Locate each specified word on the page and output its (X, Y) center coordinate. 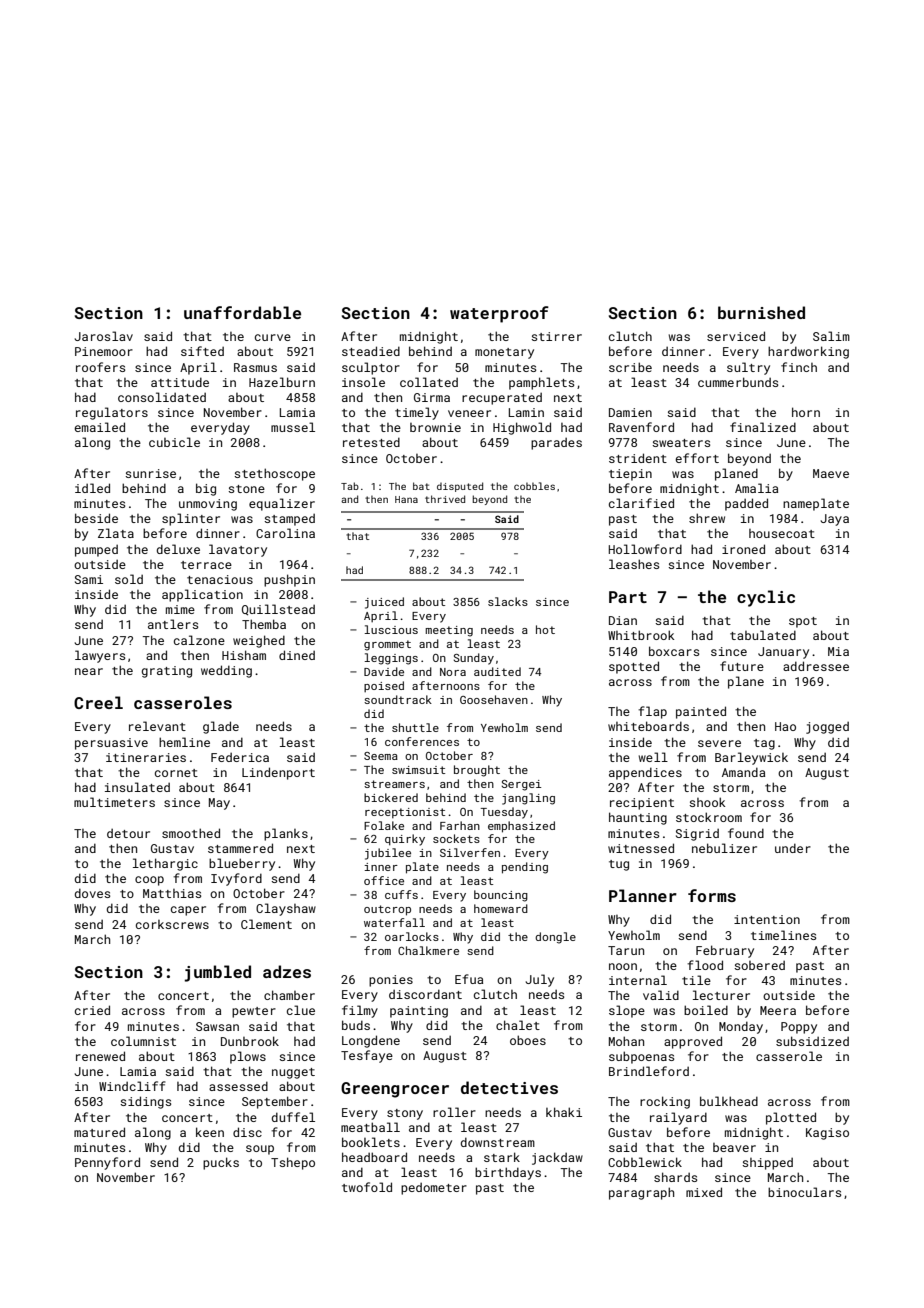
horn (806, 412)
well (653, 757)
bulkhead (729, 1101)
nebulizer (724, 848)
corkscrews (172, 924)
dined (297, 655)
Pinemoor (104, 351)
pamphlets (541, 383)
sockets (456, 838)
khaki (564, 1112)
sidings (145, 1102)
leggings (391, 659)
